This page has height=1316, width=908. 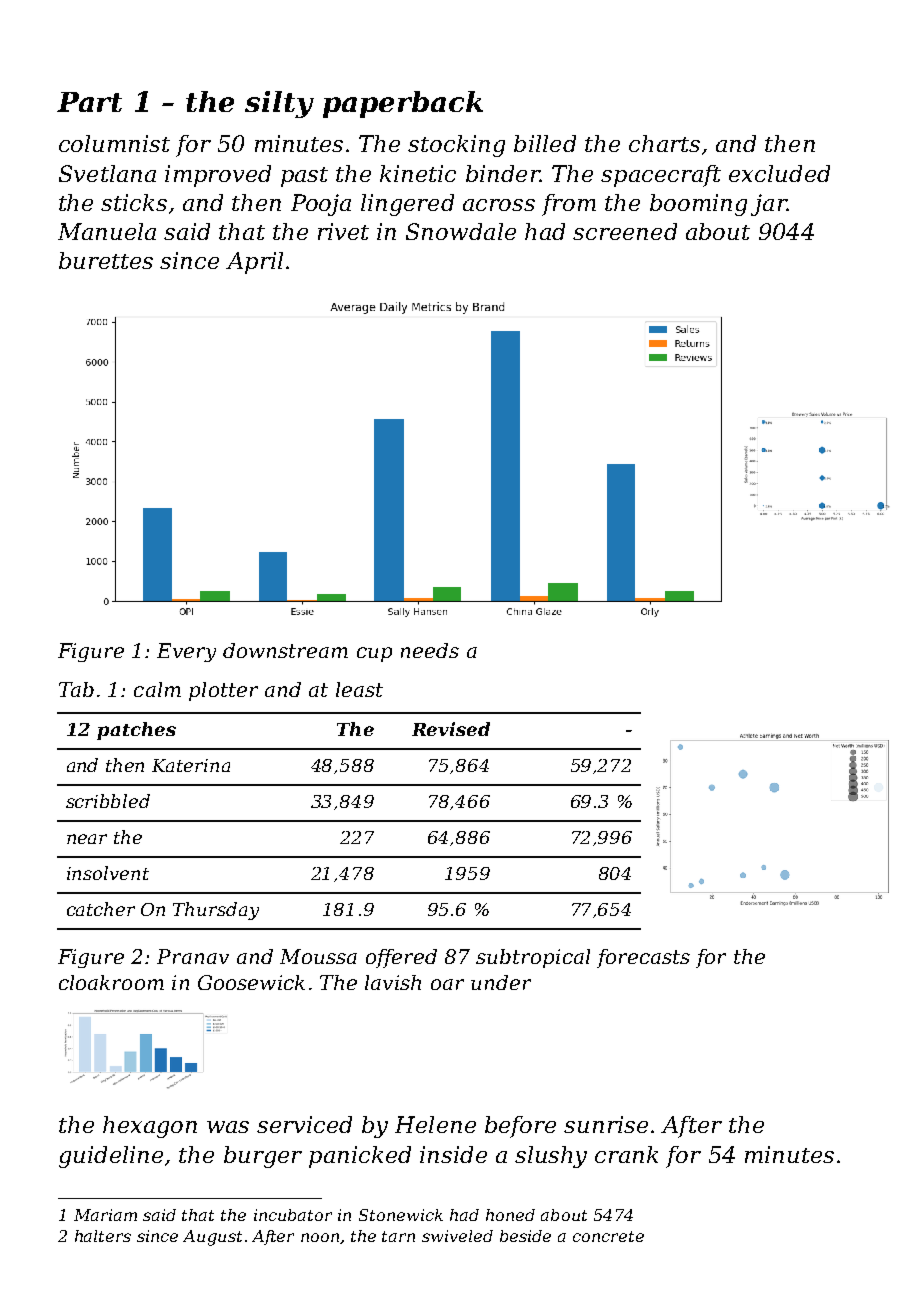 What do you see at coordinates (108, 801) in the page?
I see `scribbled` at bounding box center [108, 801].
